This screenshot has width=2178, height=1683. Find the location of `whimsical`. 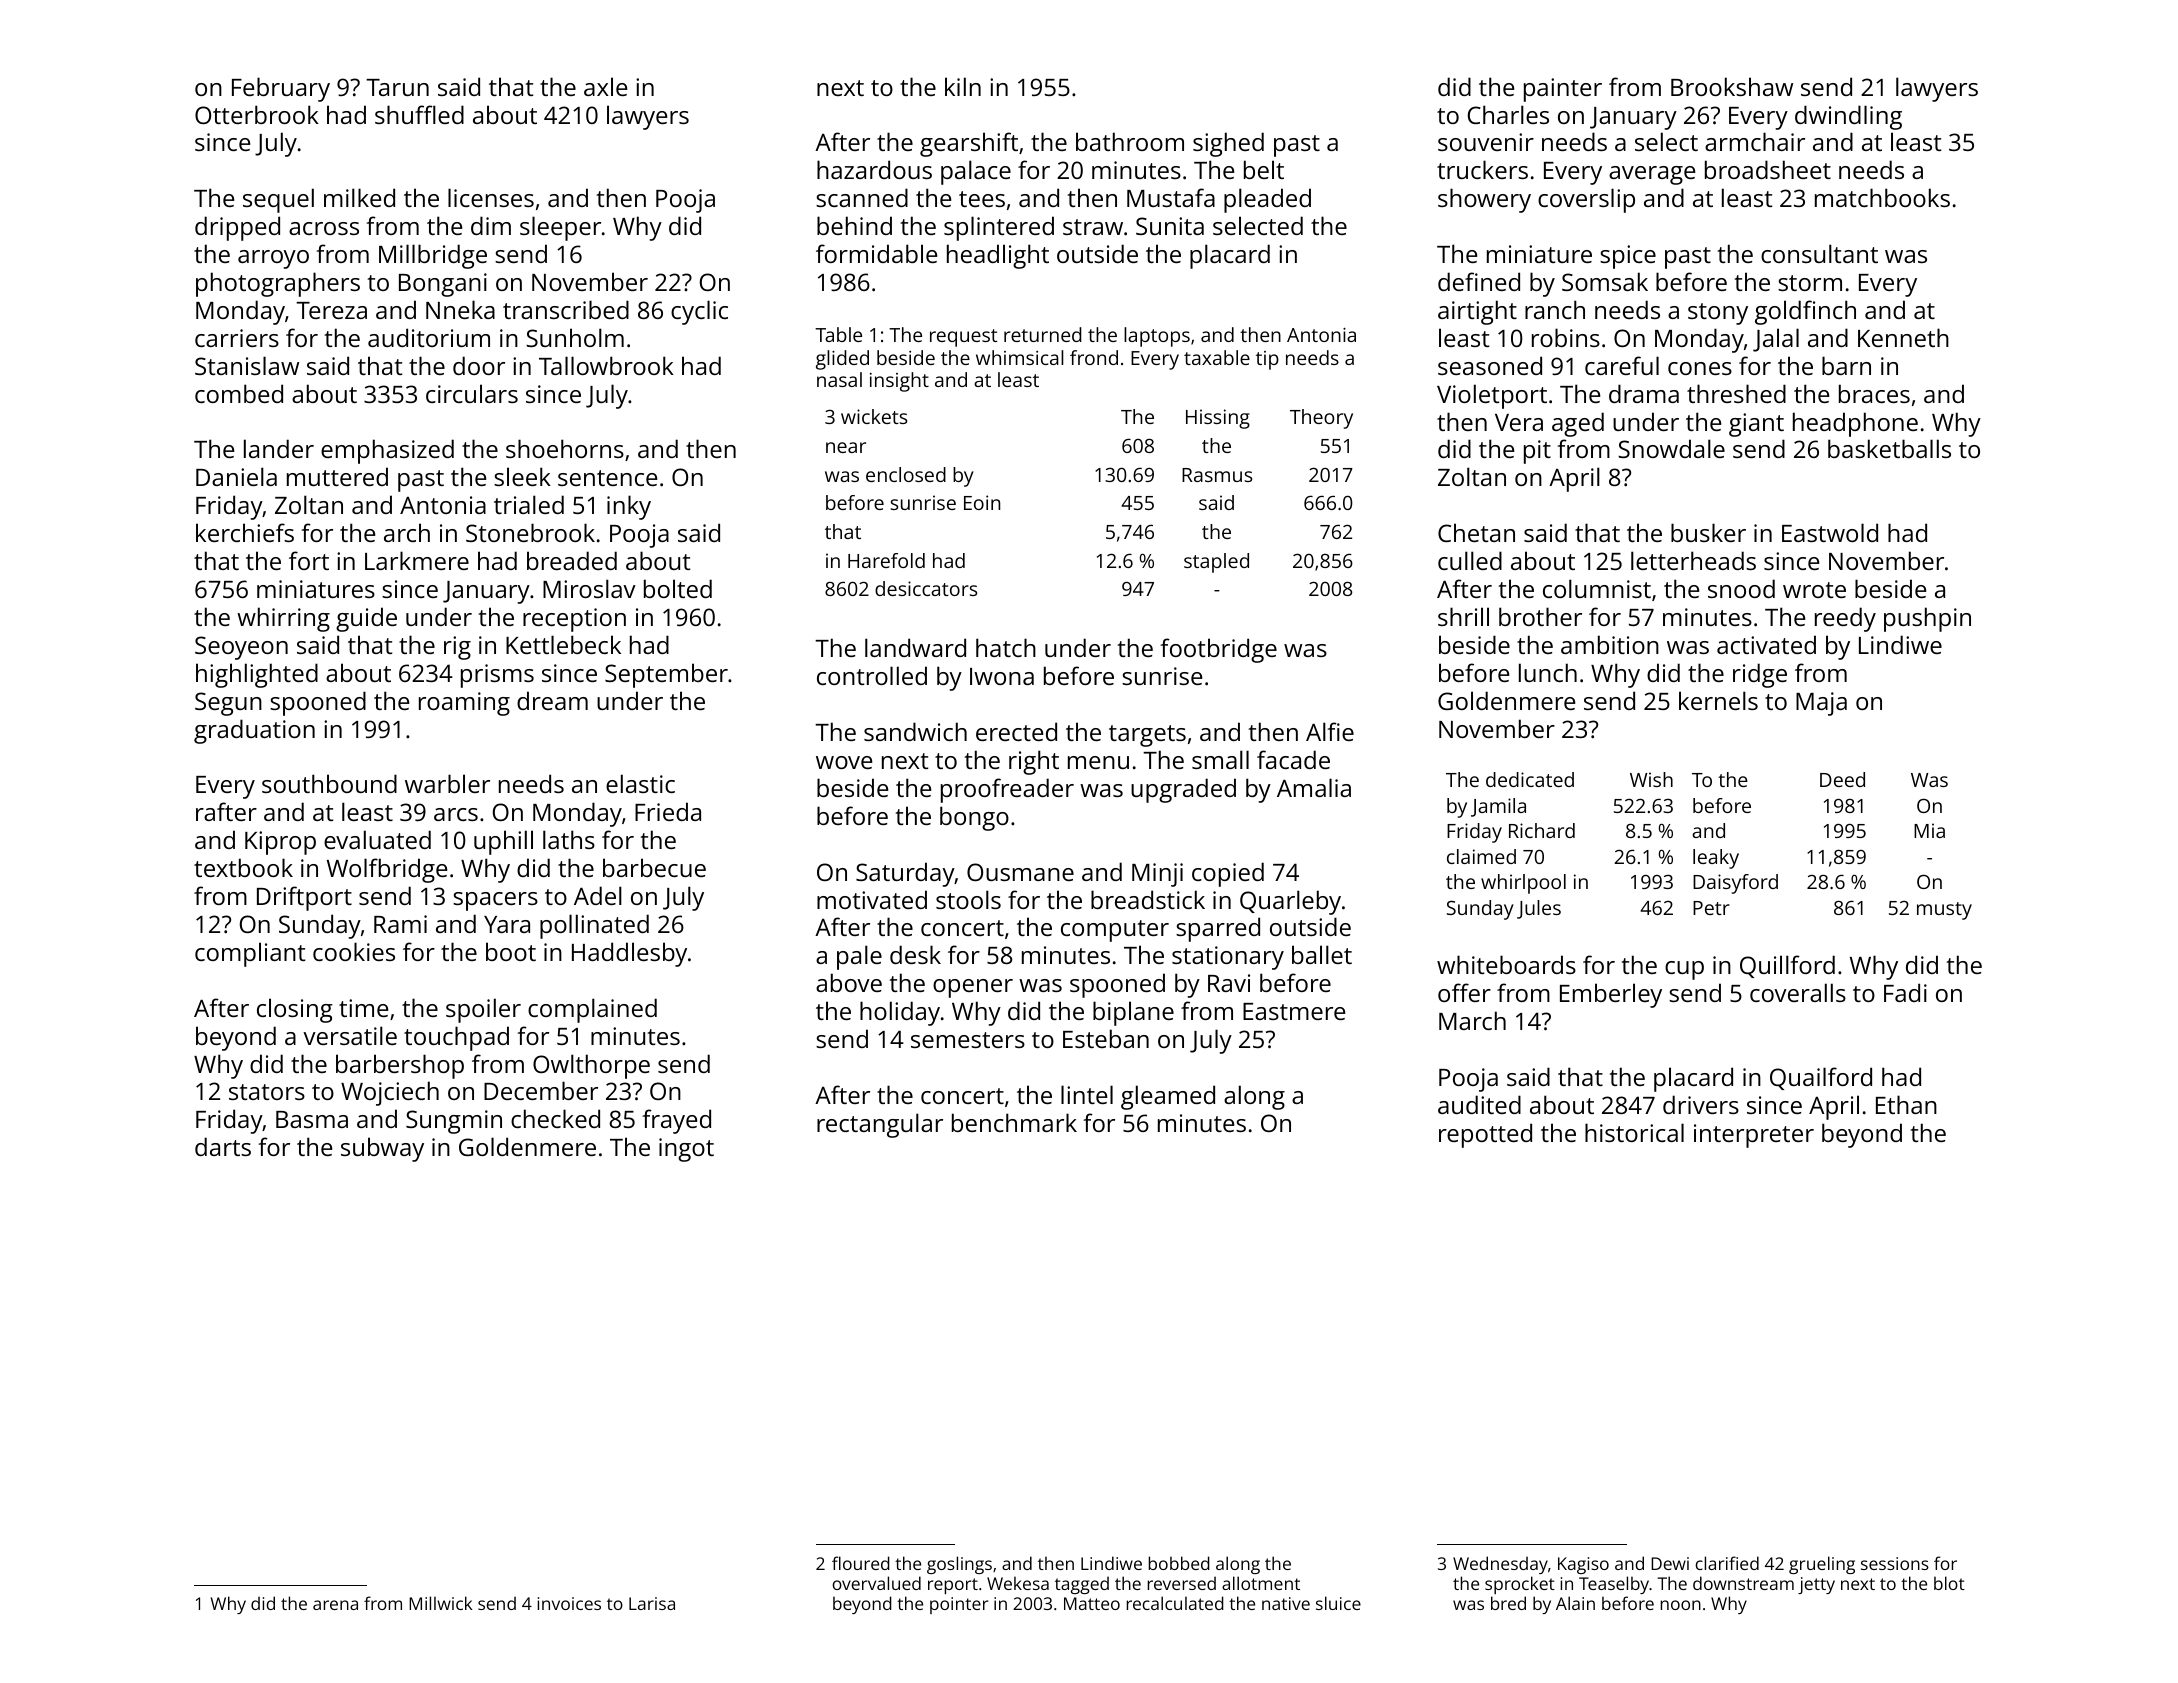

whimsical is located at coordinates (1020, 357).
